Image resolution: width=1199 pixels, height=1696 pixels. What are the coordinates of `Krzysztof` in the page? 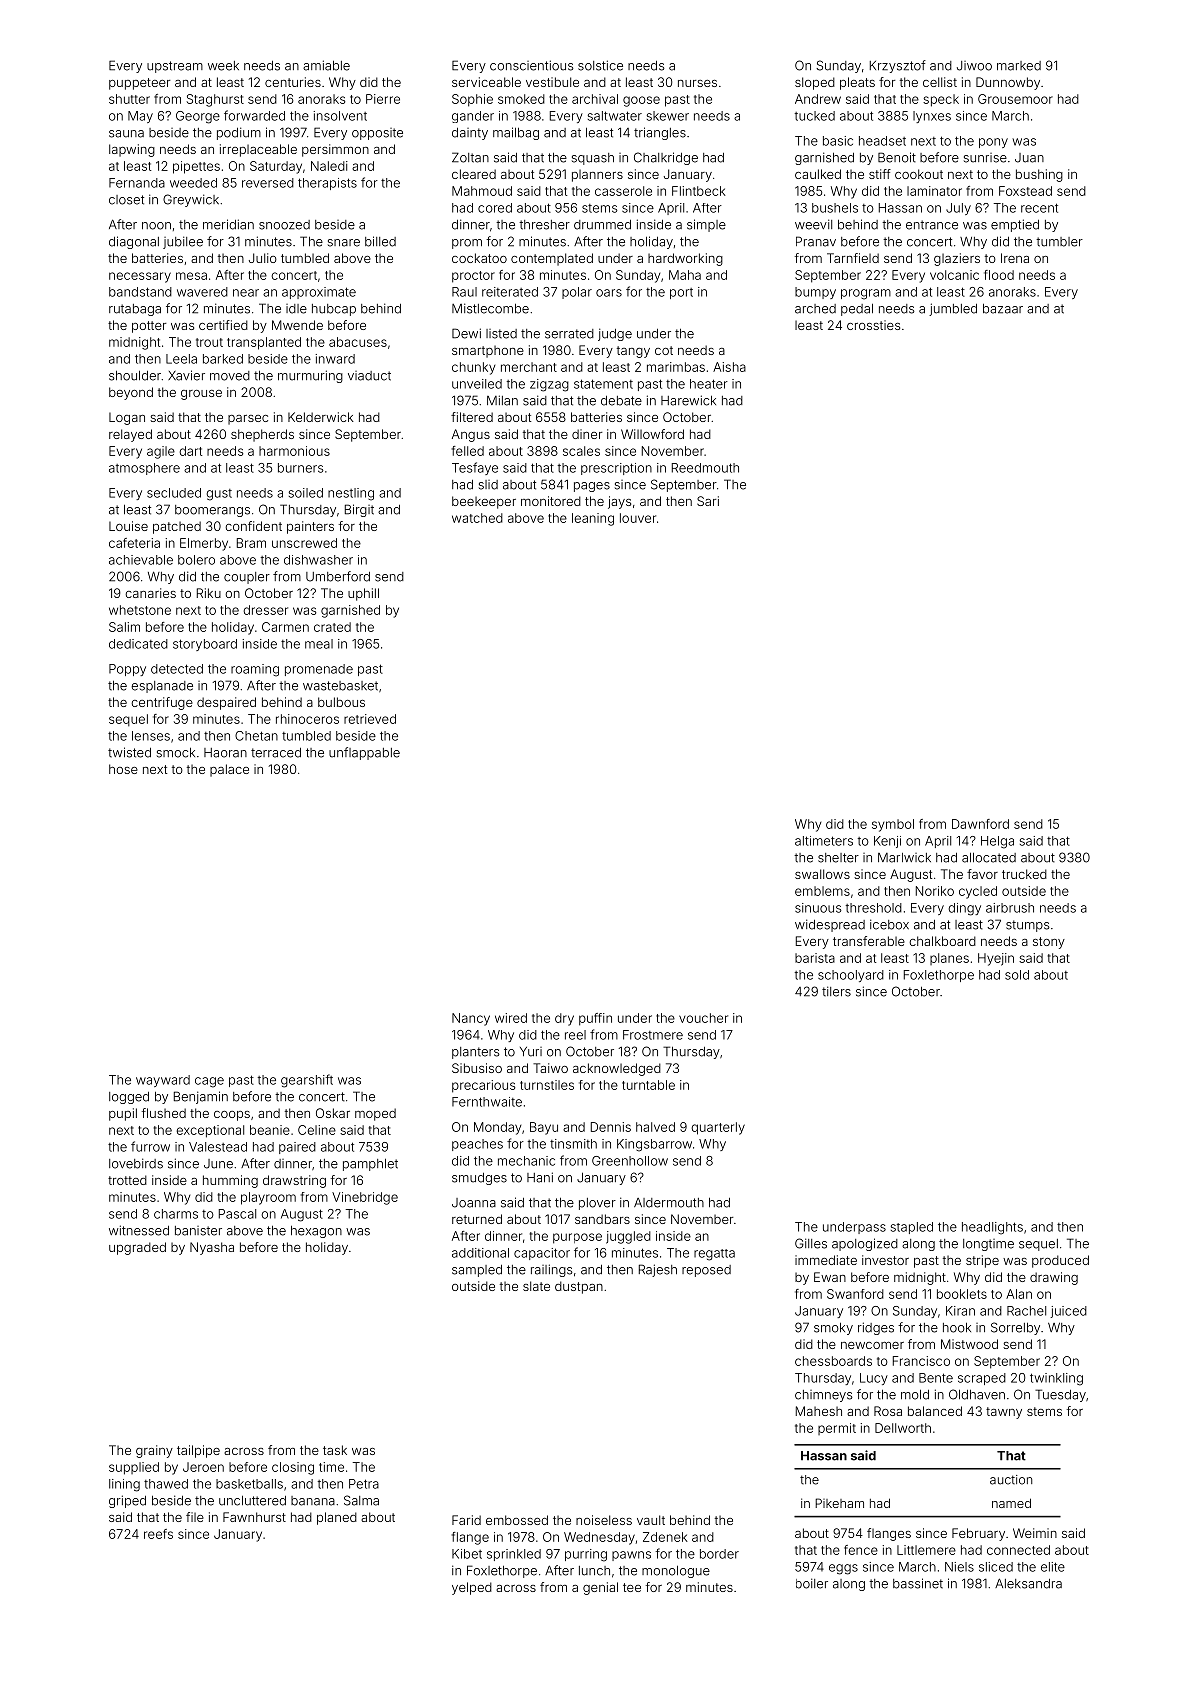 It's located at (898, 66).
